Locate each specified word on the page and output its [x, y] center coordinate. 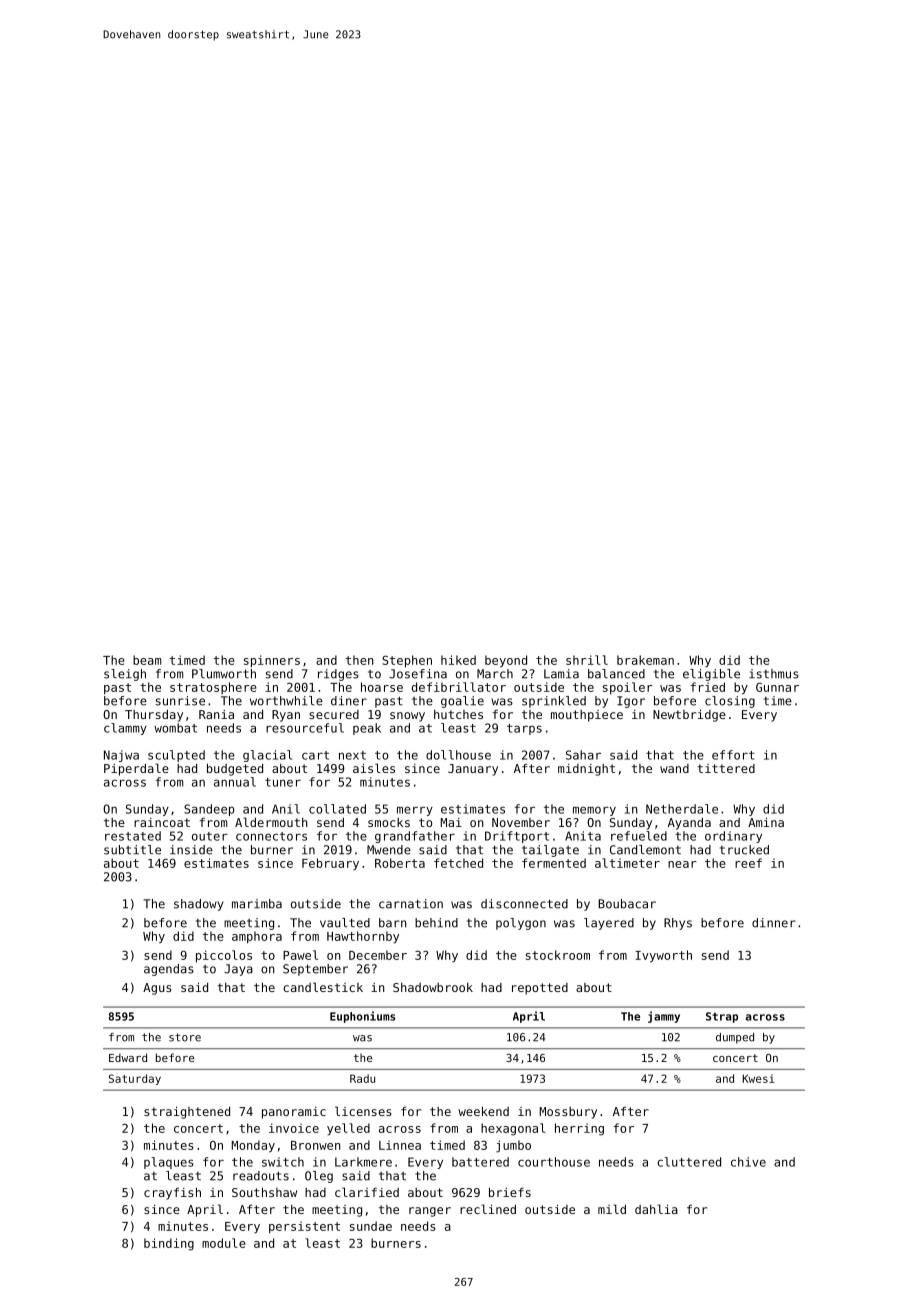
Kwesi [758, 1078]
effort [733, 755]
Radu [362, 1078]
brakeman [645, 660]
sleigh [125, 675]
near [682, 864]
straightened [187, 1112]
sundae [371, 1226]
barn [393, 923]
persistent [304, 1227]
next [352, 755]
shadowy [198, 905]
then [360, 660]
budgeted [235, 769]
